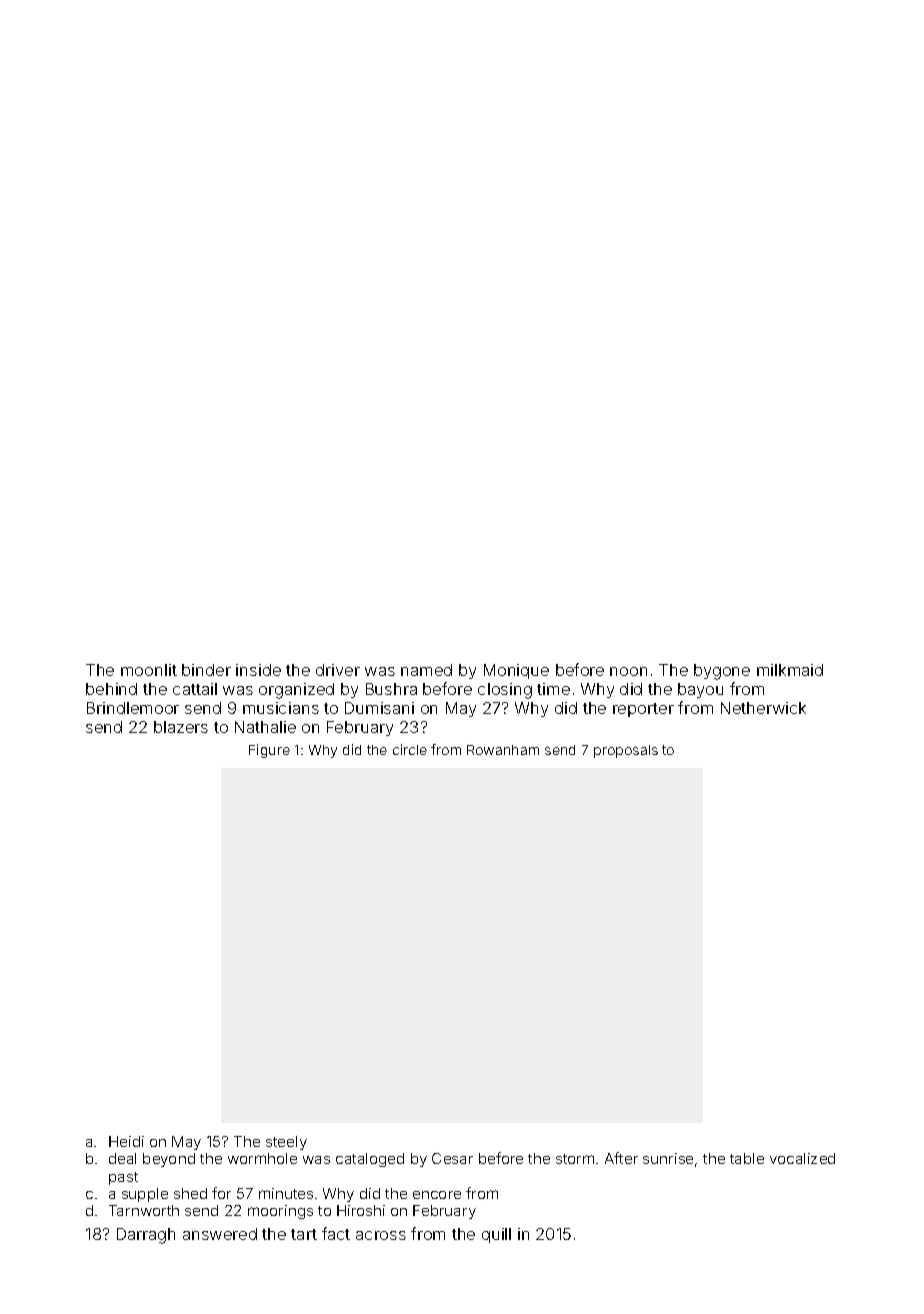 The image size is (924, 1314). I want to click on proposals, so click(626, 751).
